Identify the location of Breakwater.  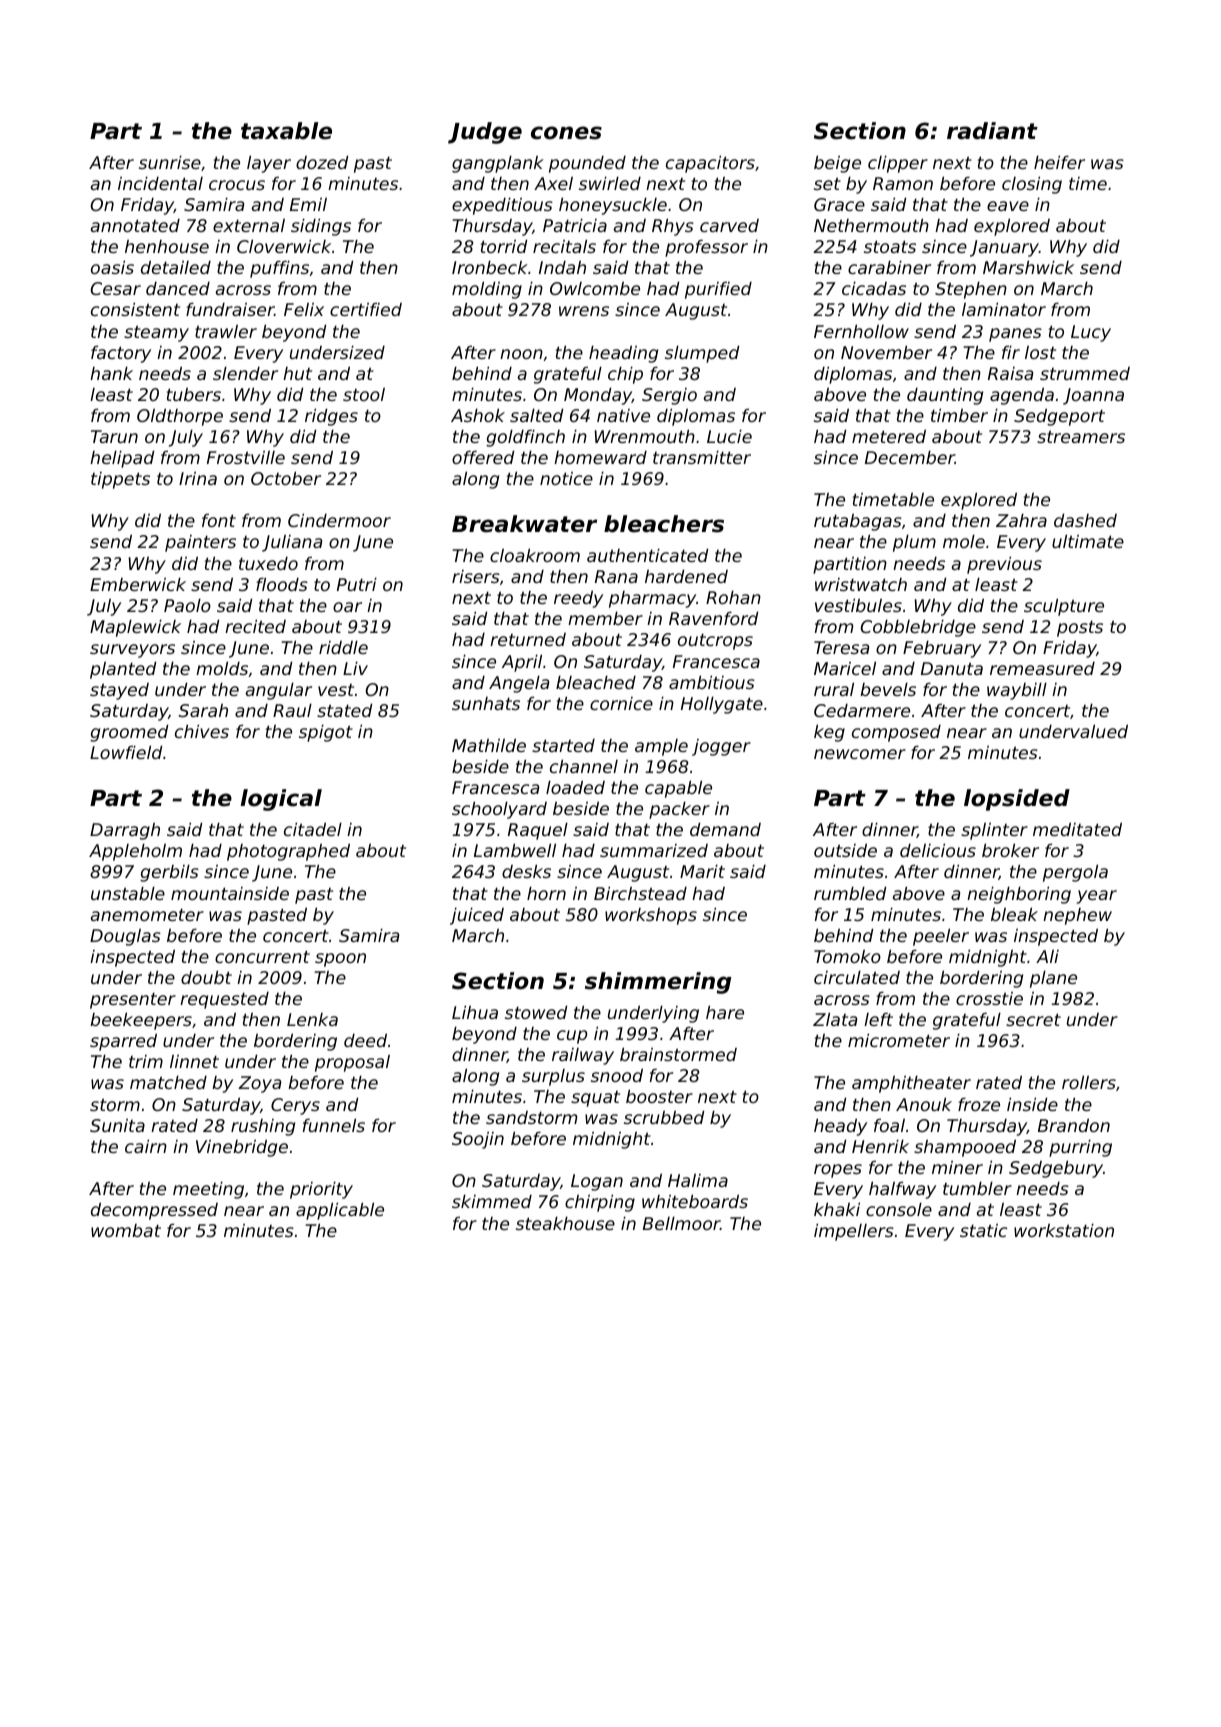
(524, 524).
